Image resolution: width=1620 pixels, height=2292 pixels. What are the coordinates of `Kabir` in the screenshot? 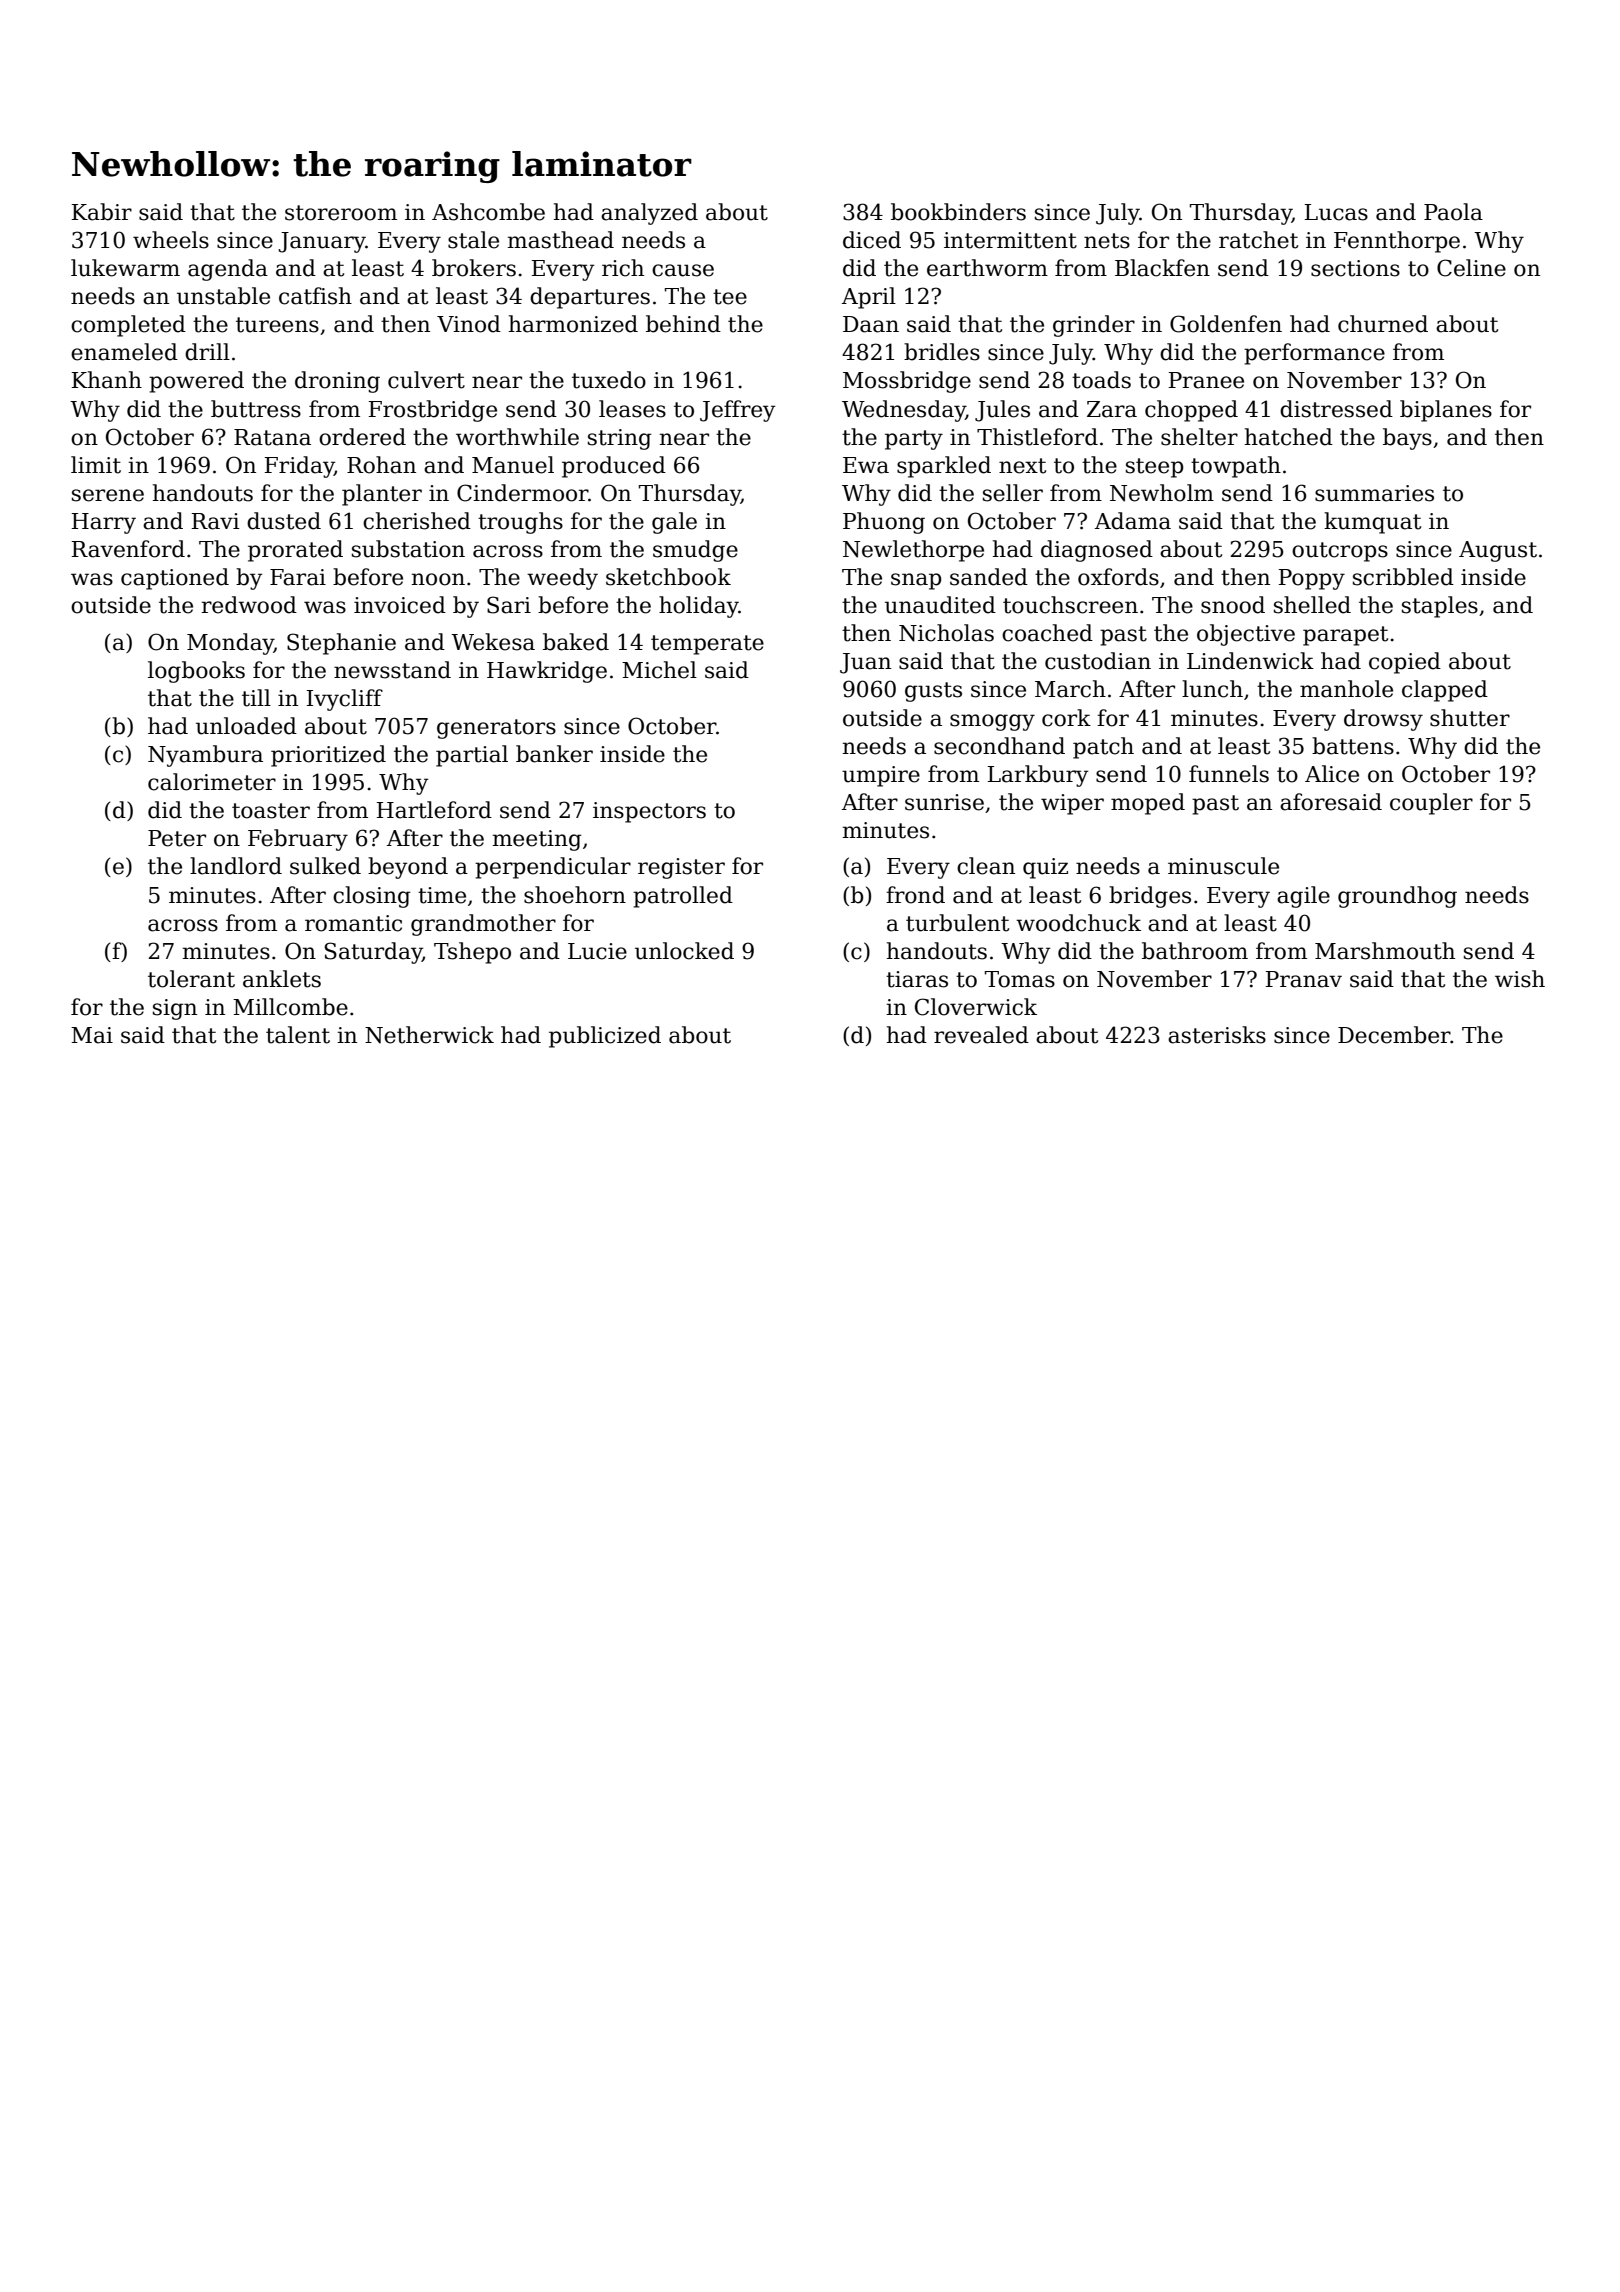 It's located at (102, 212).
